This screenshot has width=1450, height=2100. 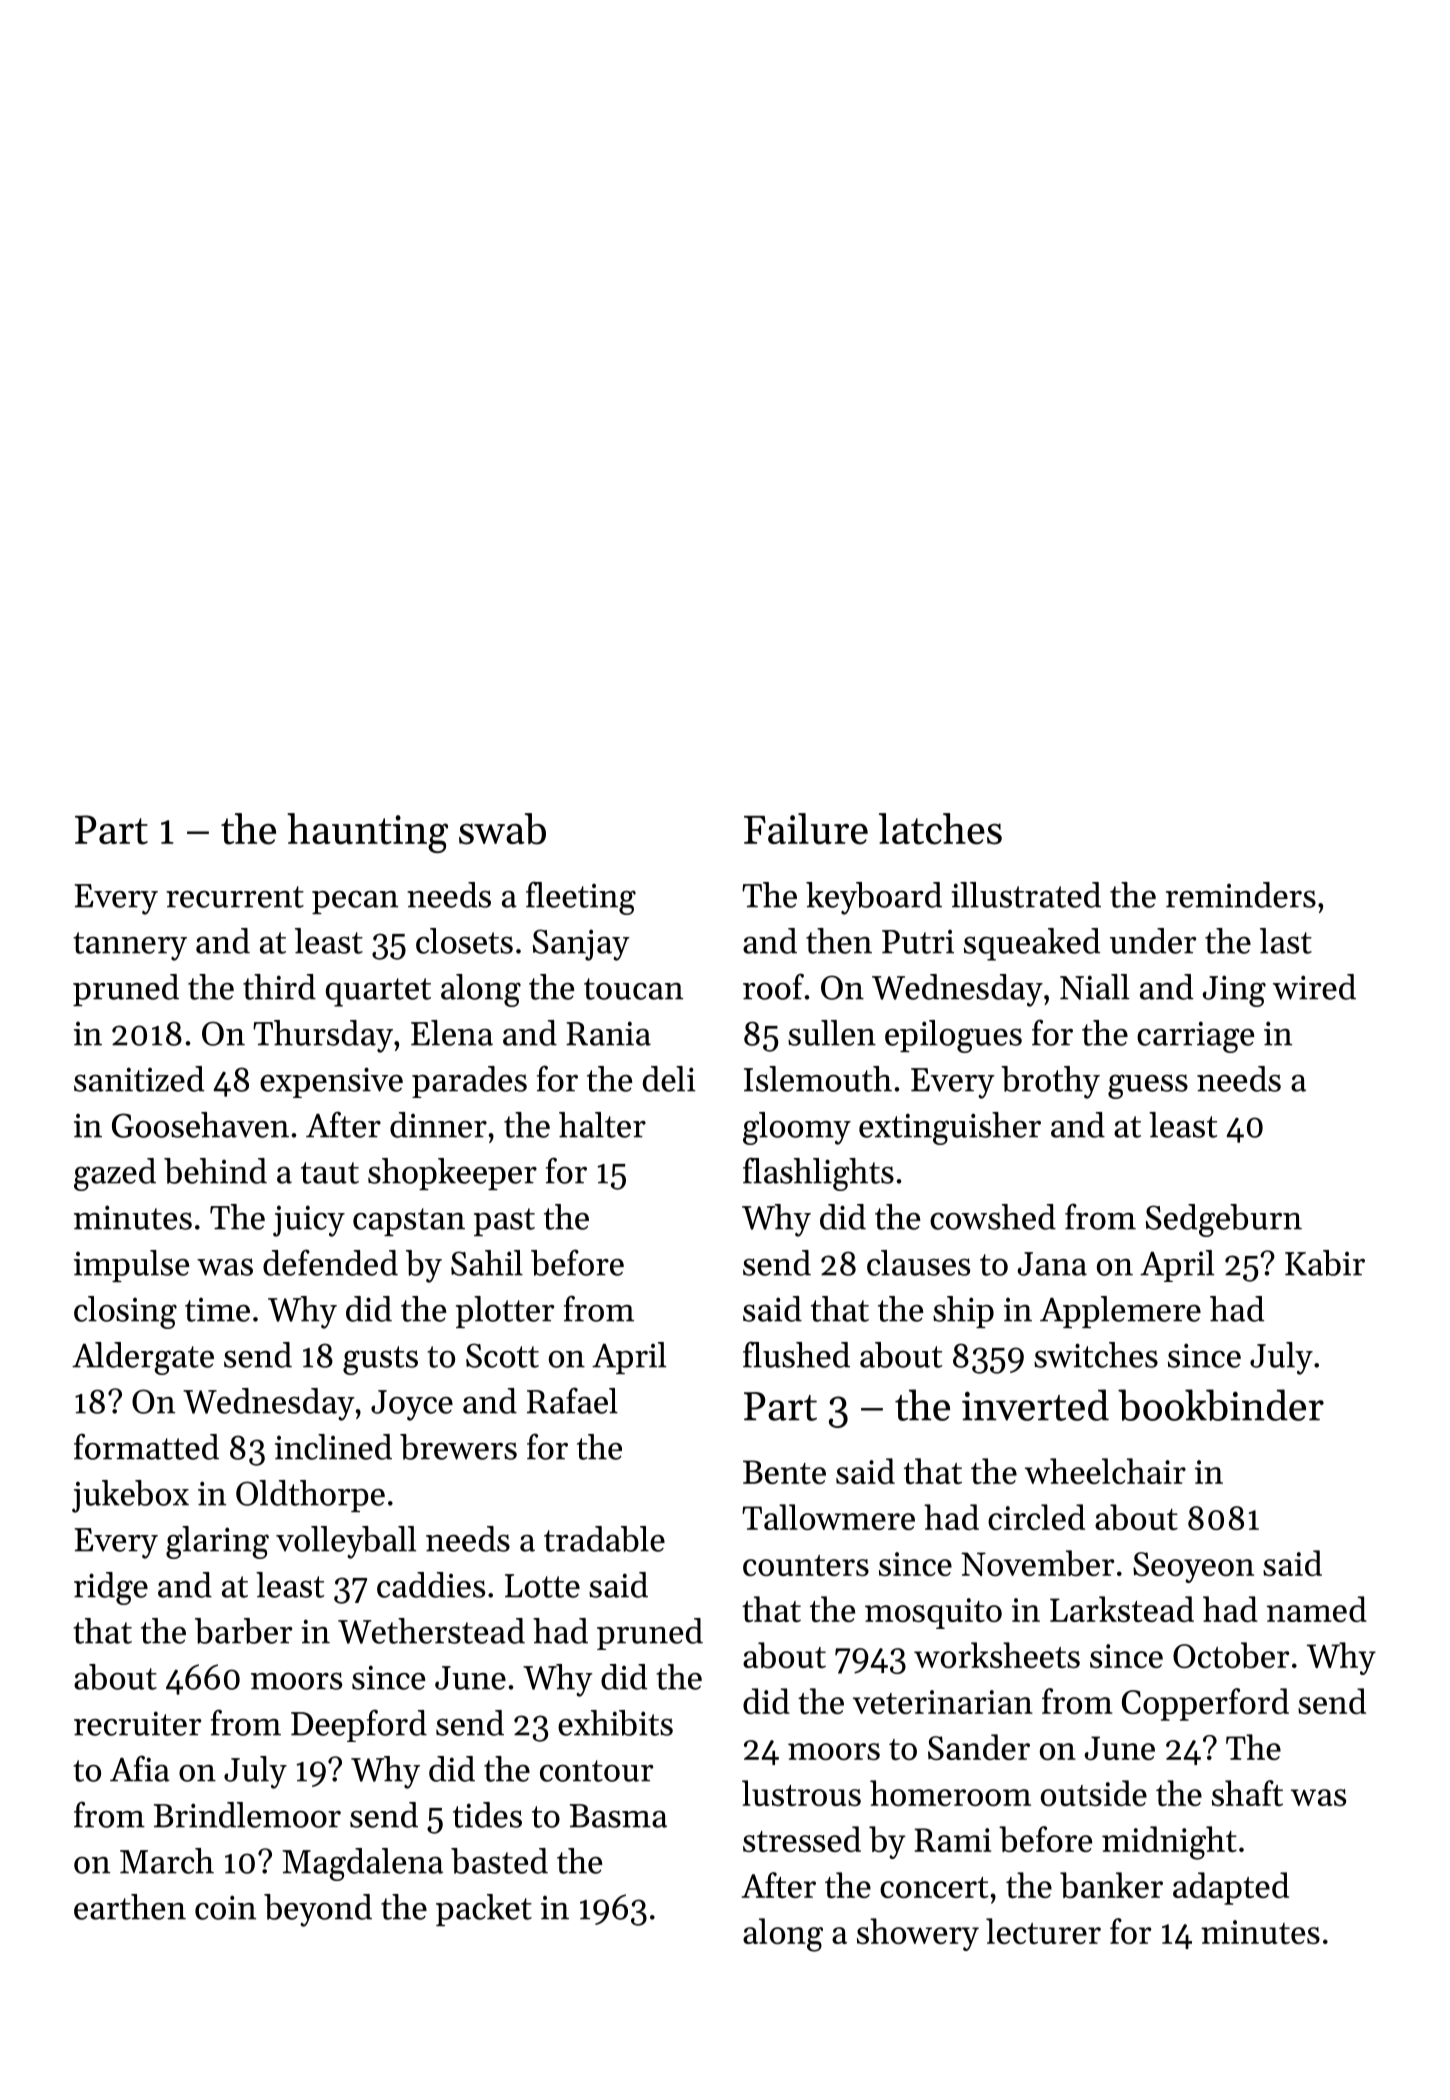 I want to click on bookbinder, so click(x=1221, y=1405).
